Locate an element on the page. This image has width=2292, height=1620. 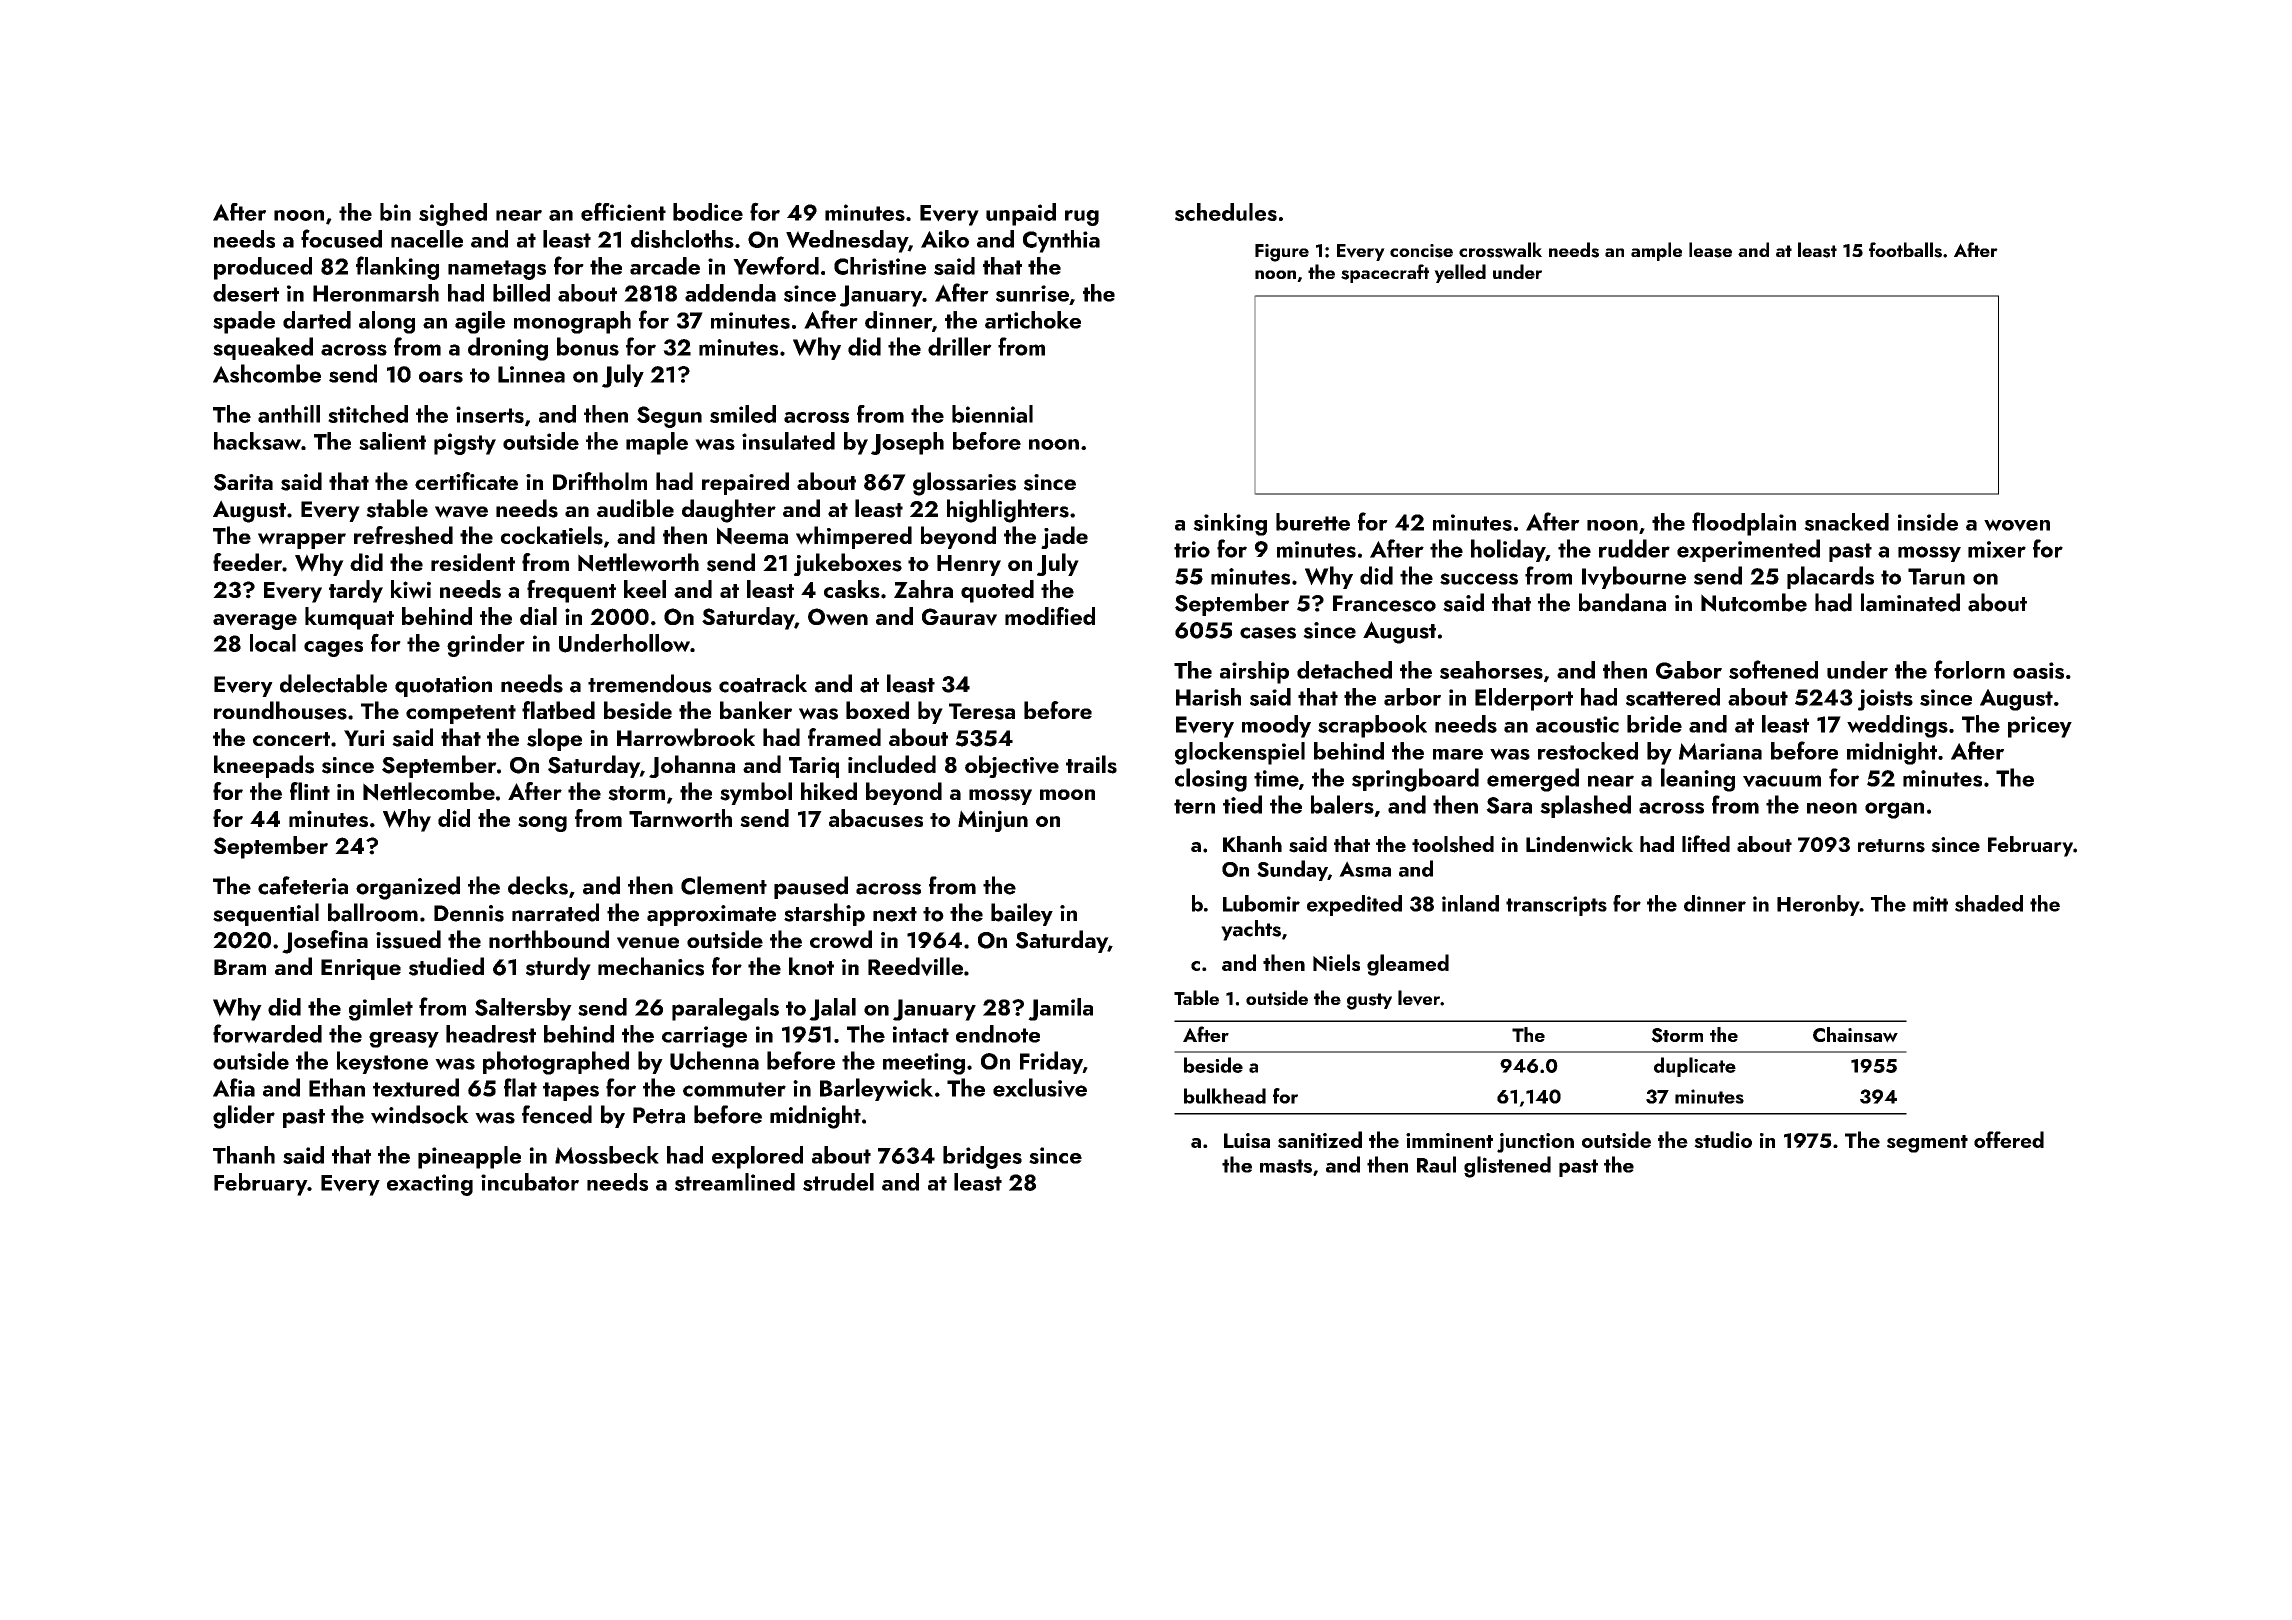
laminated is located at coordinates (1910, 602).
